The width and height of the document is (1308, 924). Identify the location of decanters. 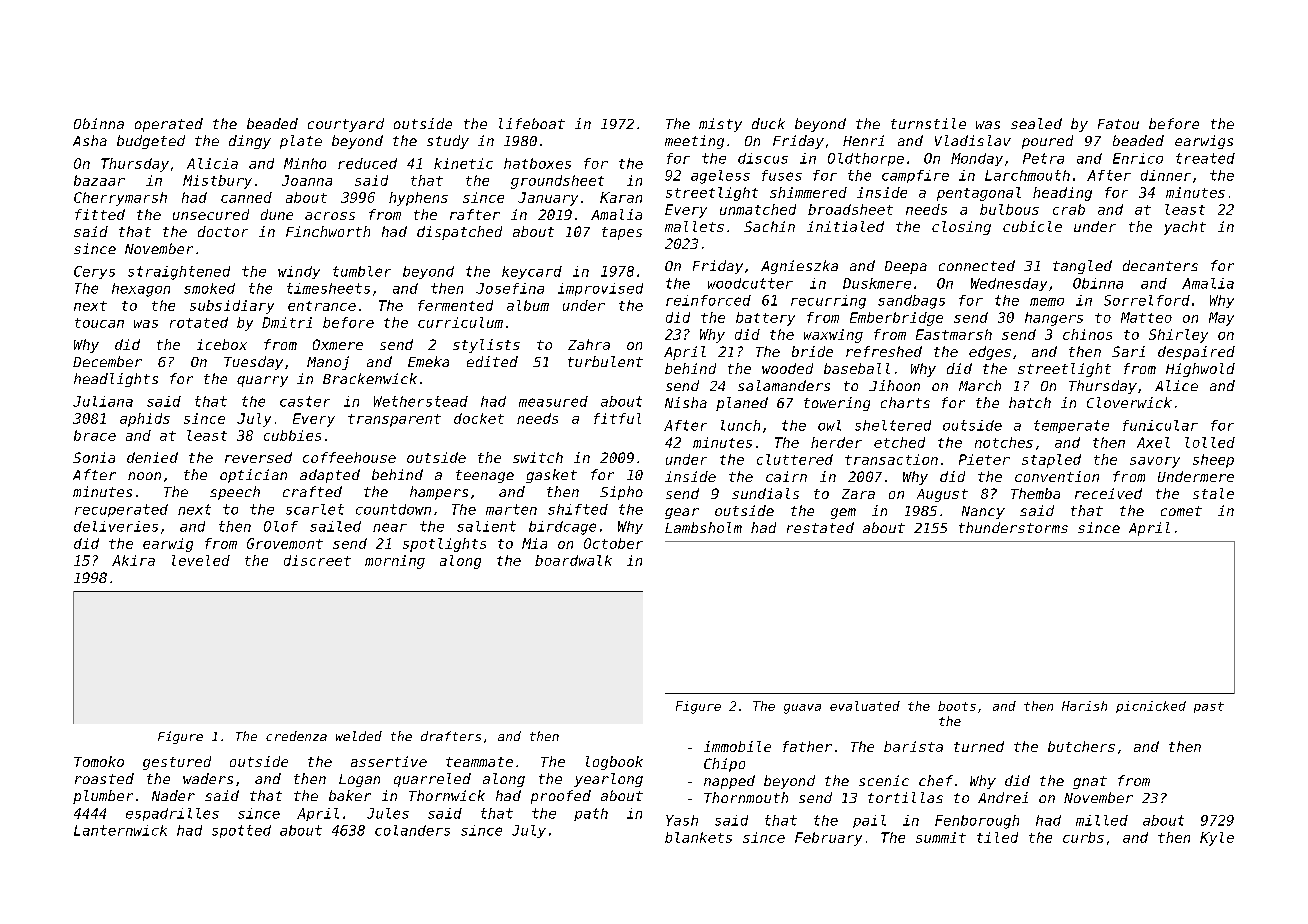
(1160, 265).
